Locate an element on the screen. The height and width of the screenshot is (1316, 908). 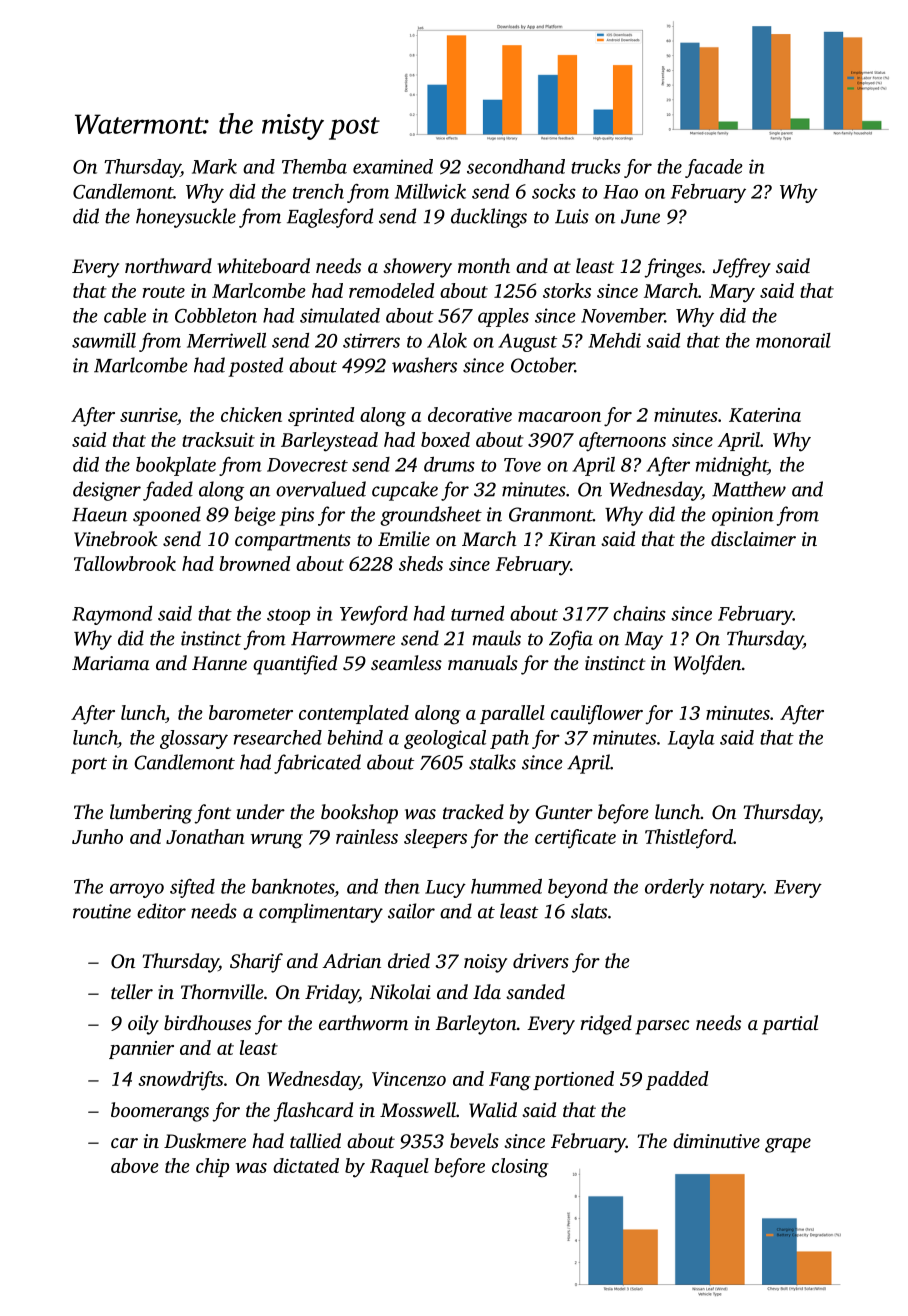
northward is located at coordinates (168, 266).
